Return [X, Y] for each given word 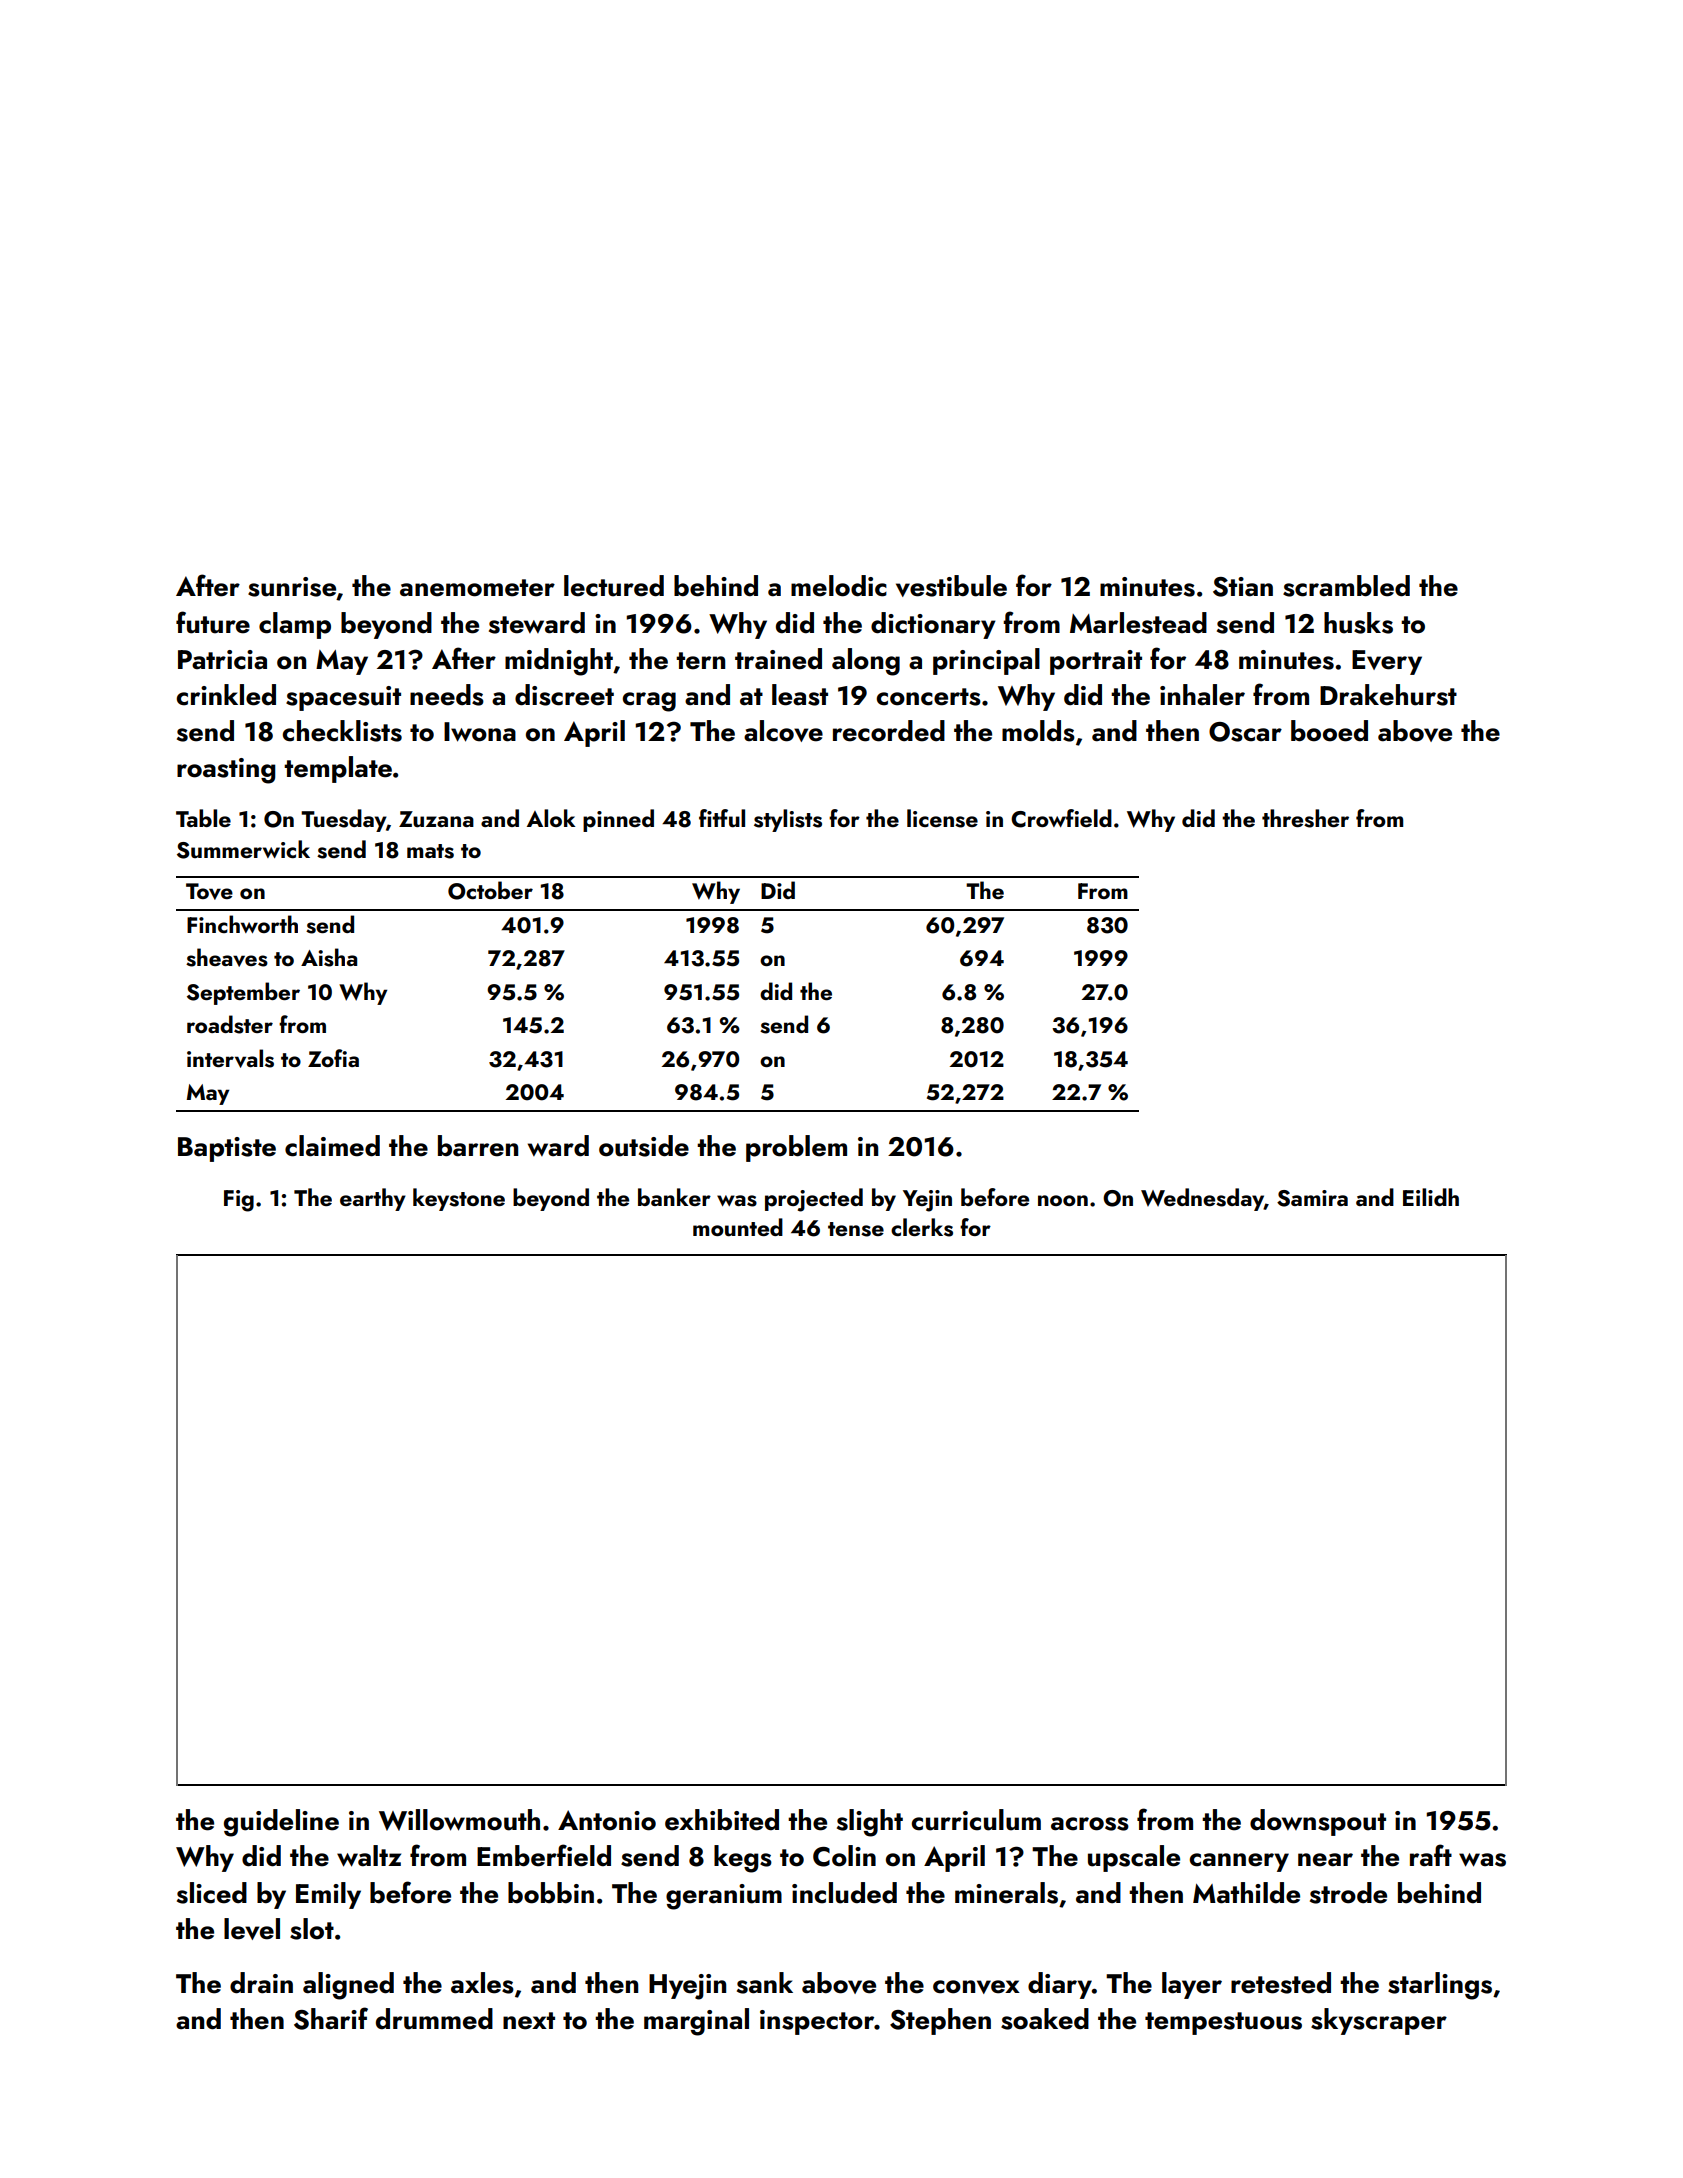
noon [1063, 1200]
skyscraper [1379, 2021]
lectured [614, 586]
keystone [459, 1199]
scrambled [1346, 586]
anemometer [477, 588]
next [529, 2021]
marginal [696, 2022]
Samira [1312, 1198]
